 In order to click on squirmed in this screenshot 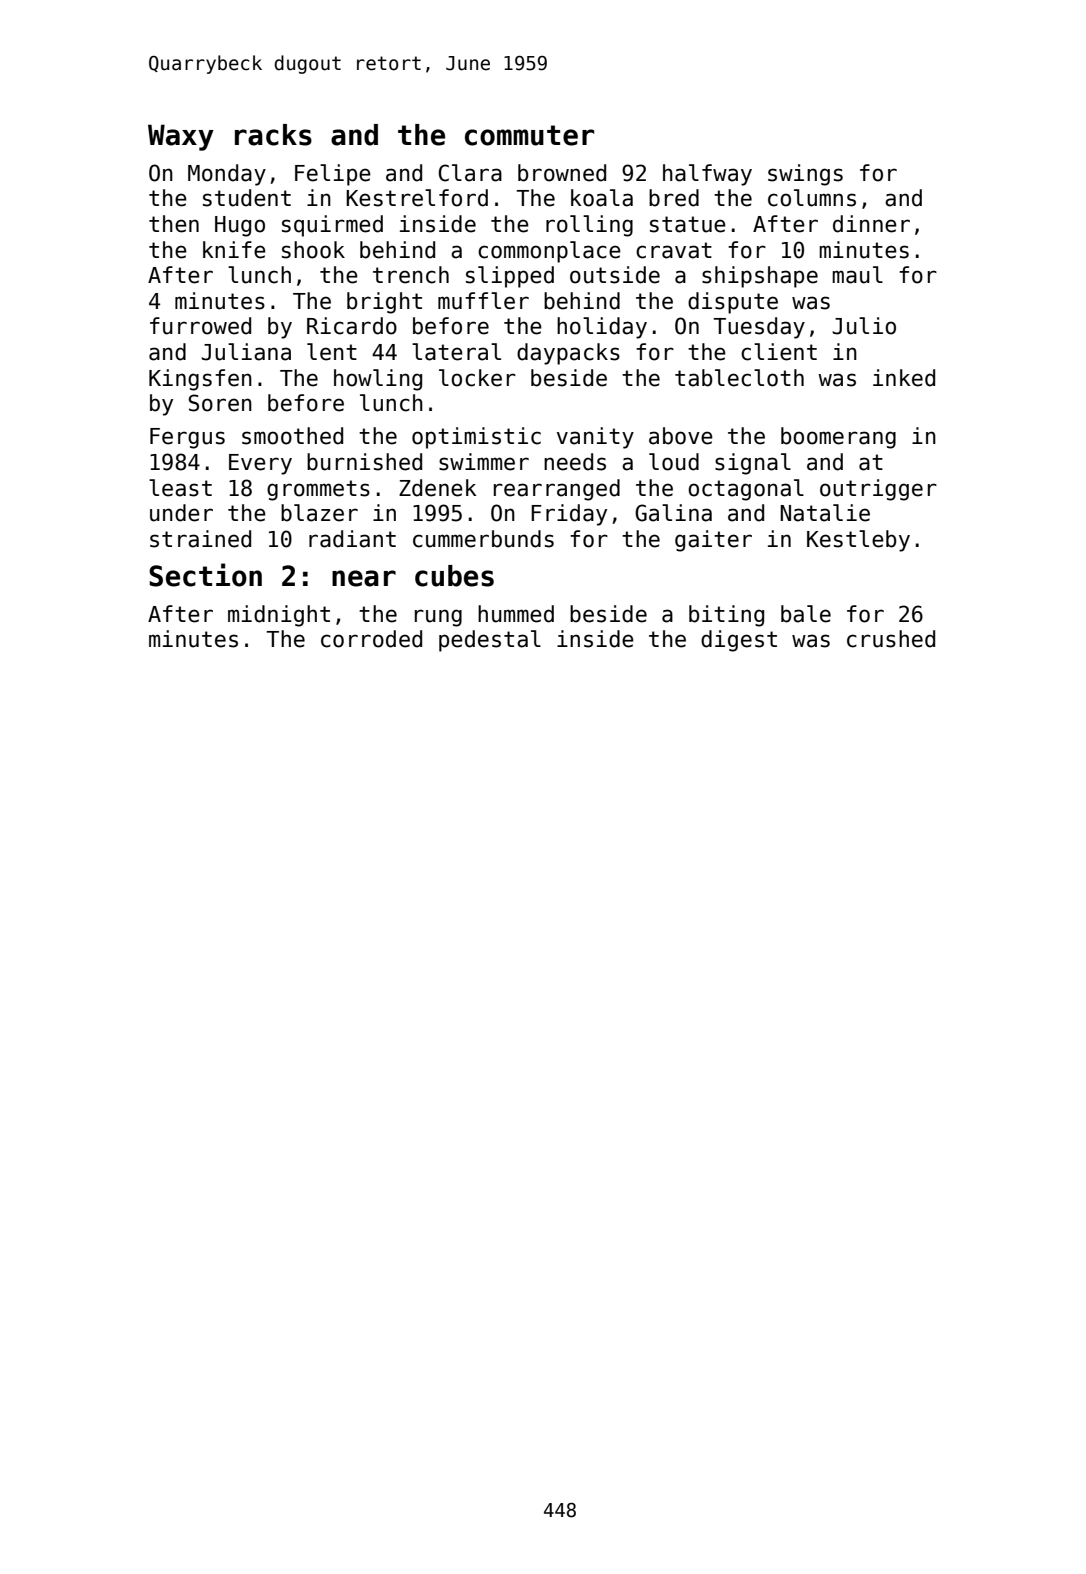, I will do `click(332, 226)`.
